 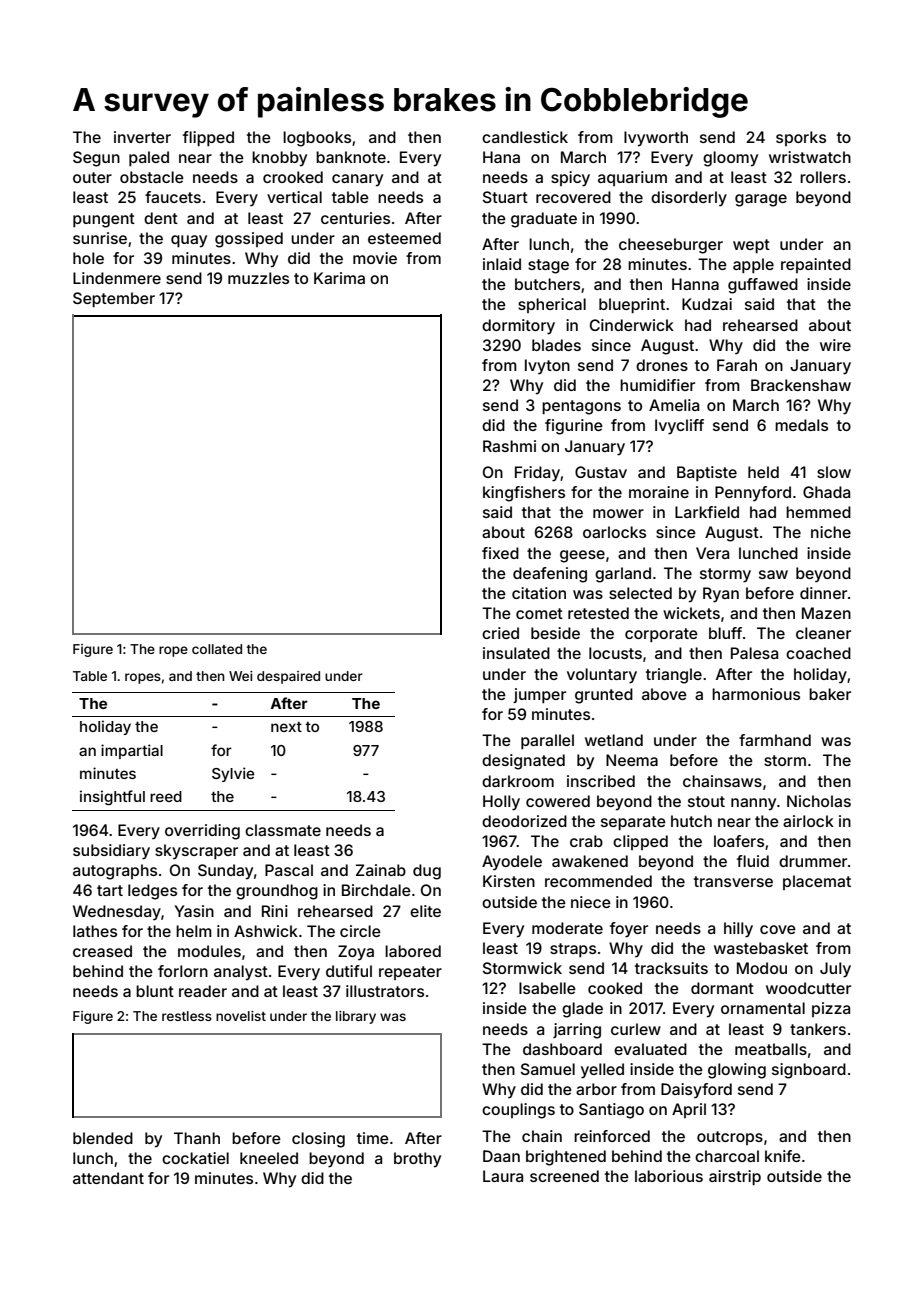 I want to click on muzzles, so click(x=258, y=278).
